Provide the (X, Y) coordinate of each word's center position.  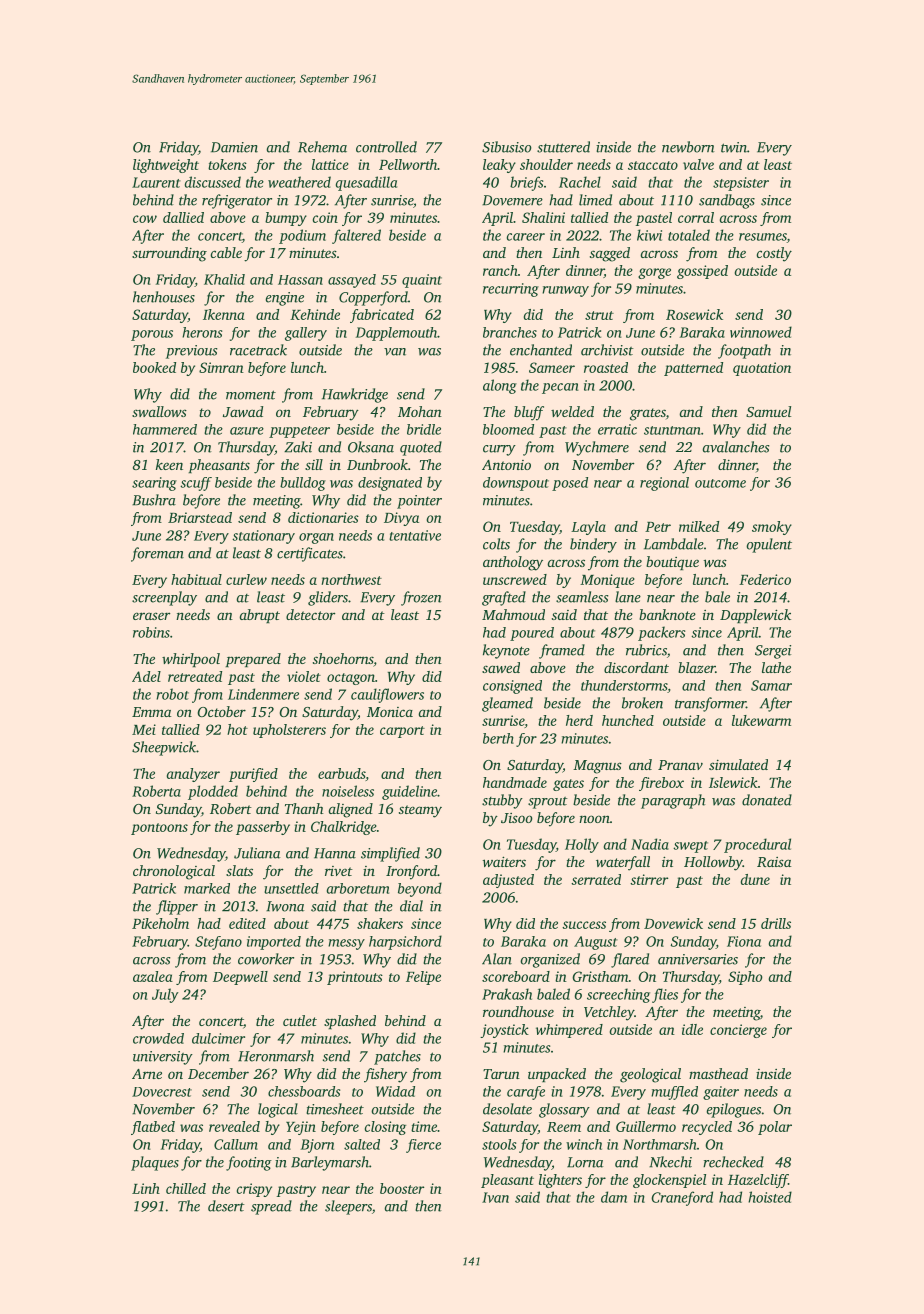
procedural (757, 845)
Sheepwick (164, 748)
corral (696, 217)
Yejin (301, 1128)
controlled (386, 147)
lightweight (166, 166)
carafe (526, 1093)
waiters (504, 861)
